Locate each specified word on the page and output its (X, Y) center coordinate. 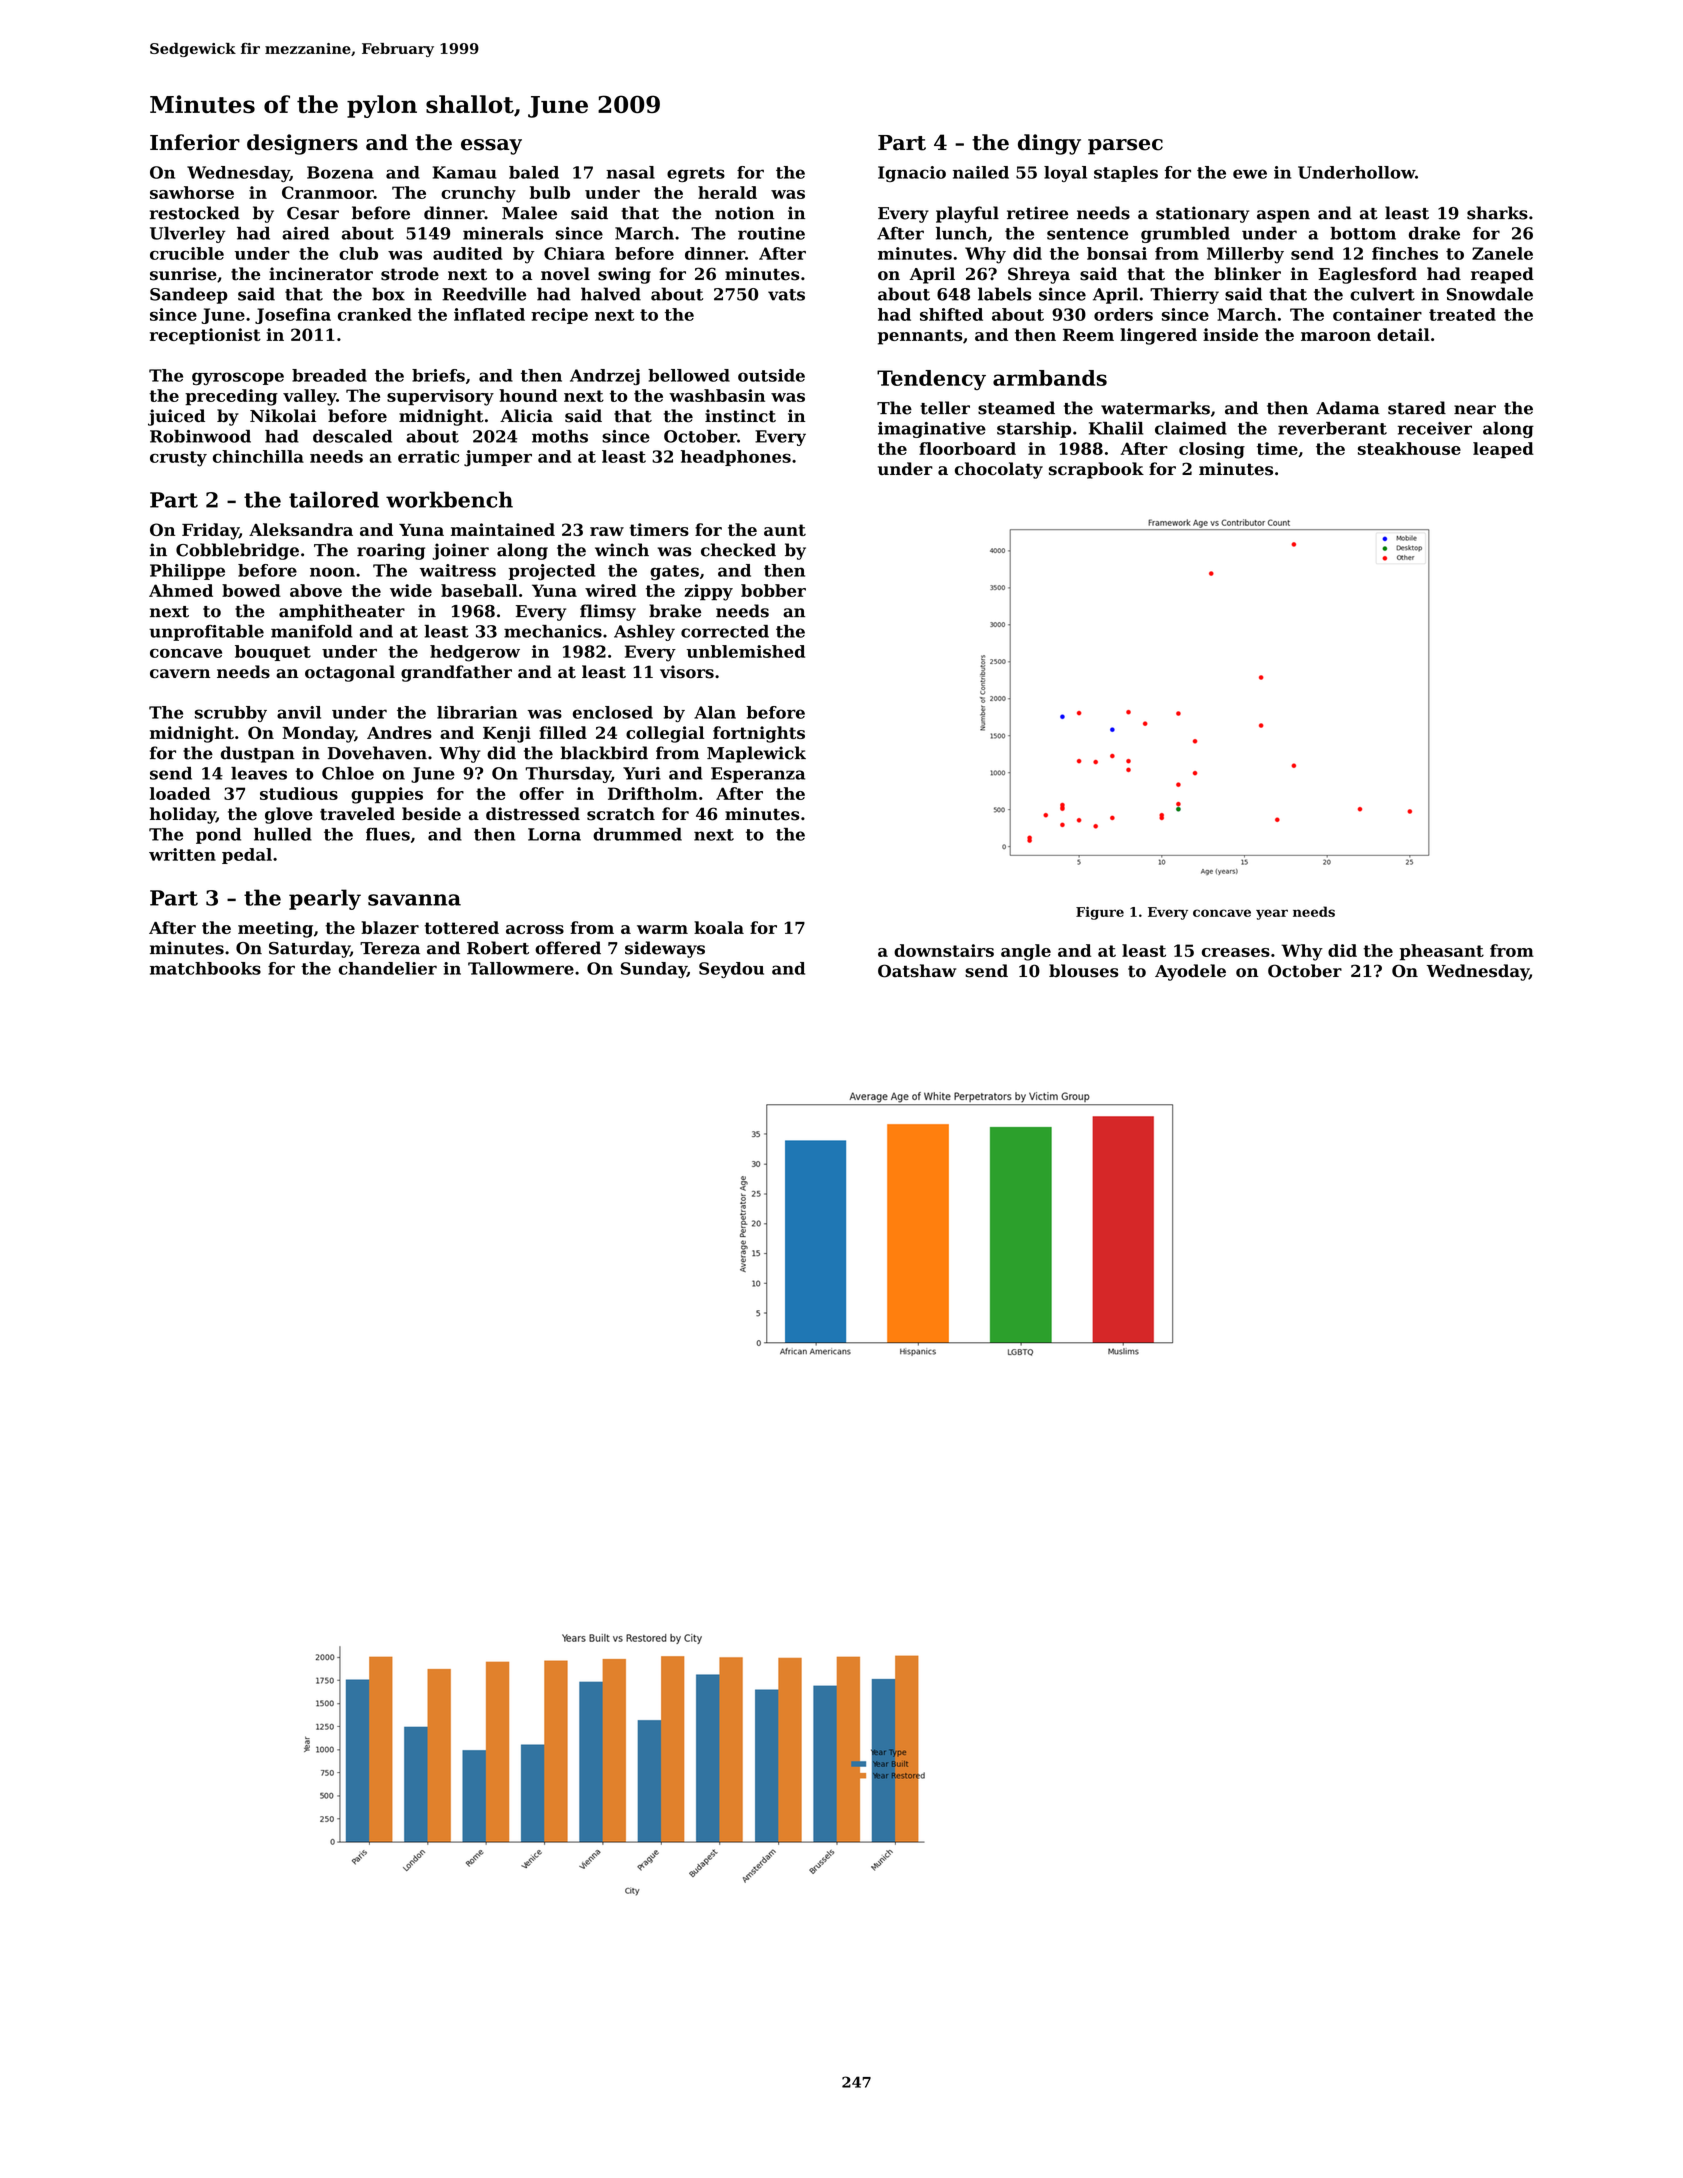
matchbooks (205, 968)
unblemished (746, 651)
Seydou (731, 970)
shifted (951, 314)
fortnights (759, 734)
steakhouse (1409, 448)
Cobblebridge (237, 551)
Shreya (1039, 275)
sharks (1497, 213)
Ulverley (188, 235)
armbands (1050, 378)
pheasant (1442, 952)
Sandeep (189, 295)
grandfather (456, 673)
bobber (773, 590)
